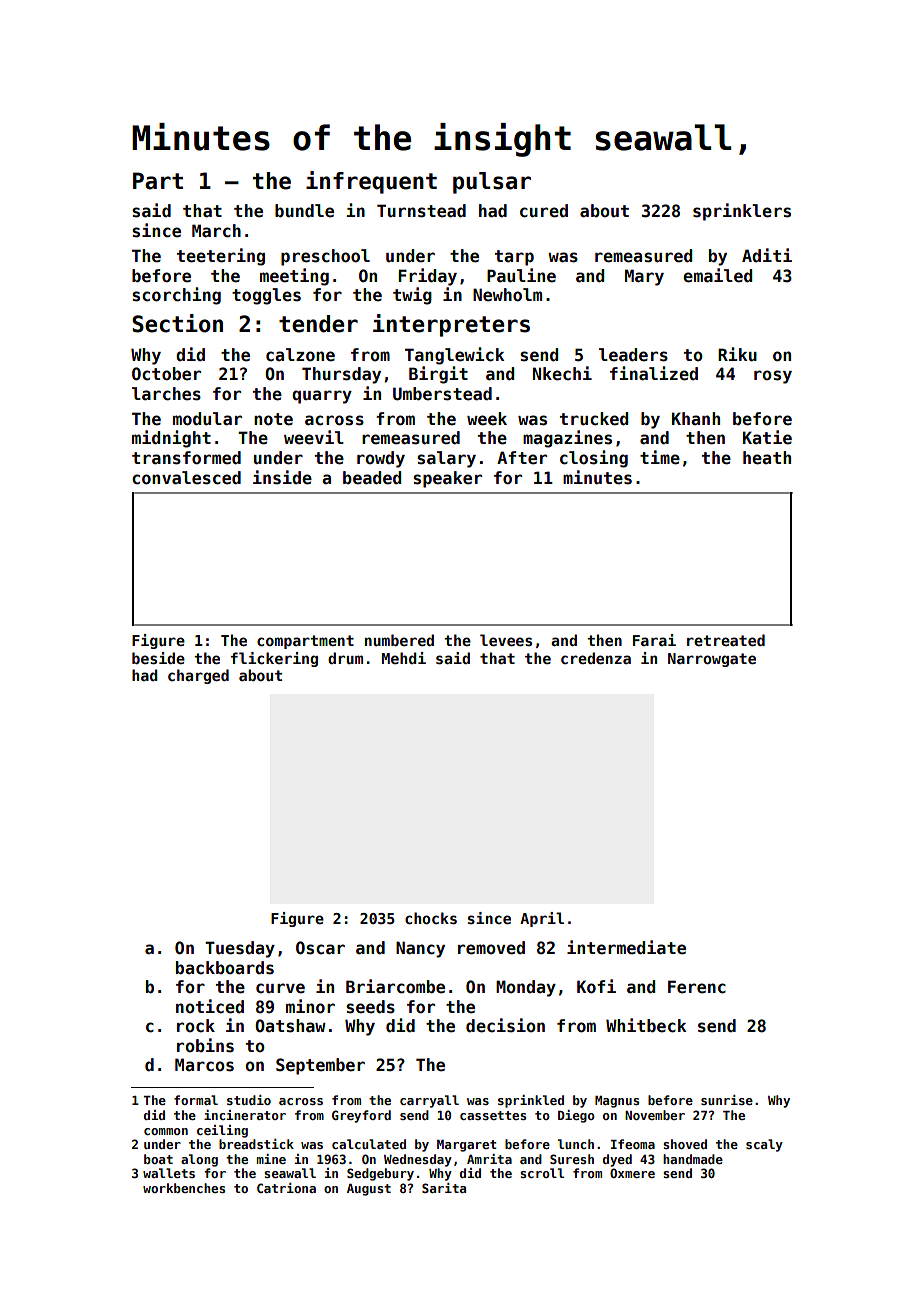 The height and width of the image is (1314, 924). What do you see at coordinates (273, 419) in the image?
I see `note` at bounding box center [273, 419].
